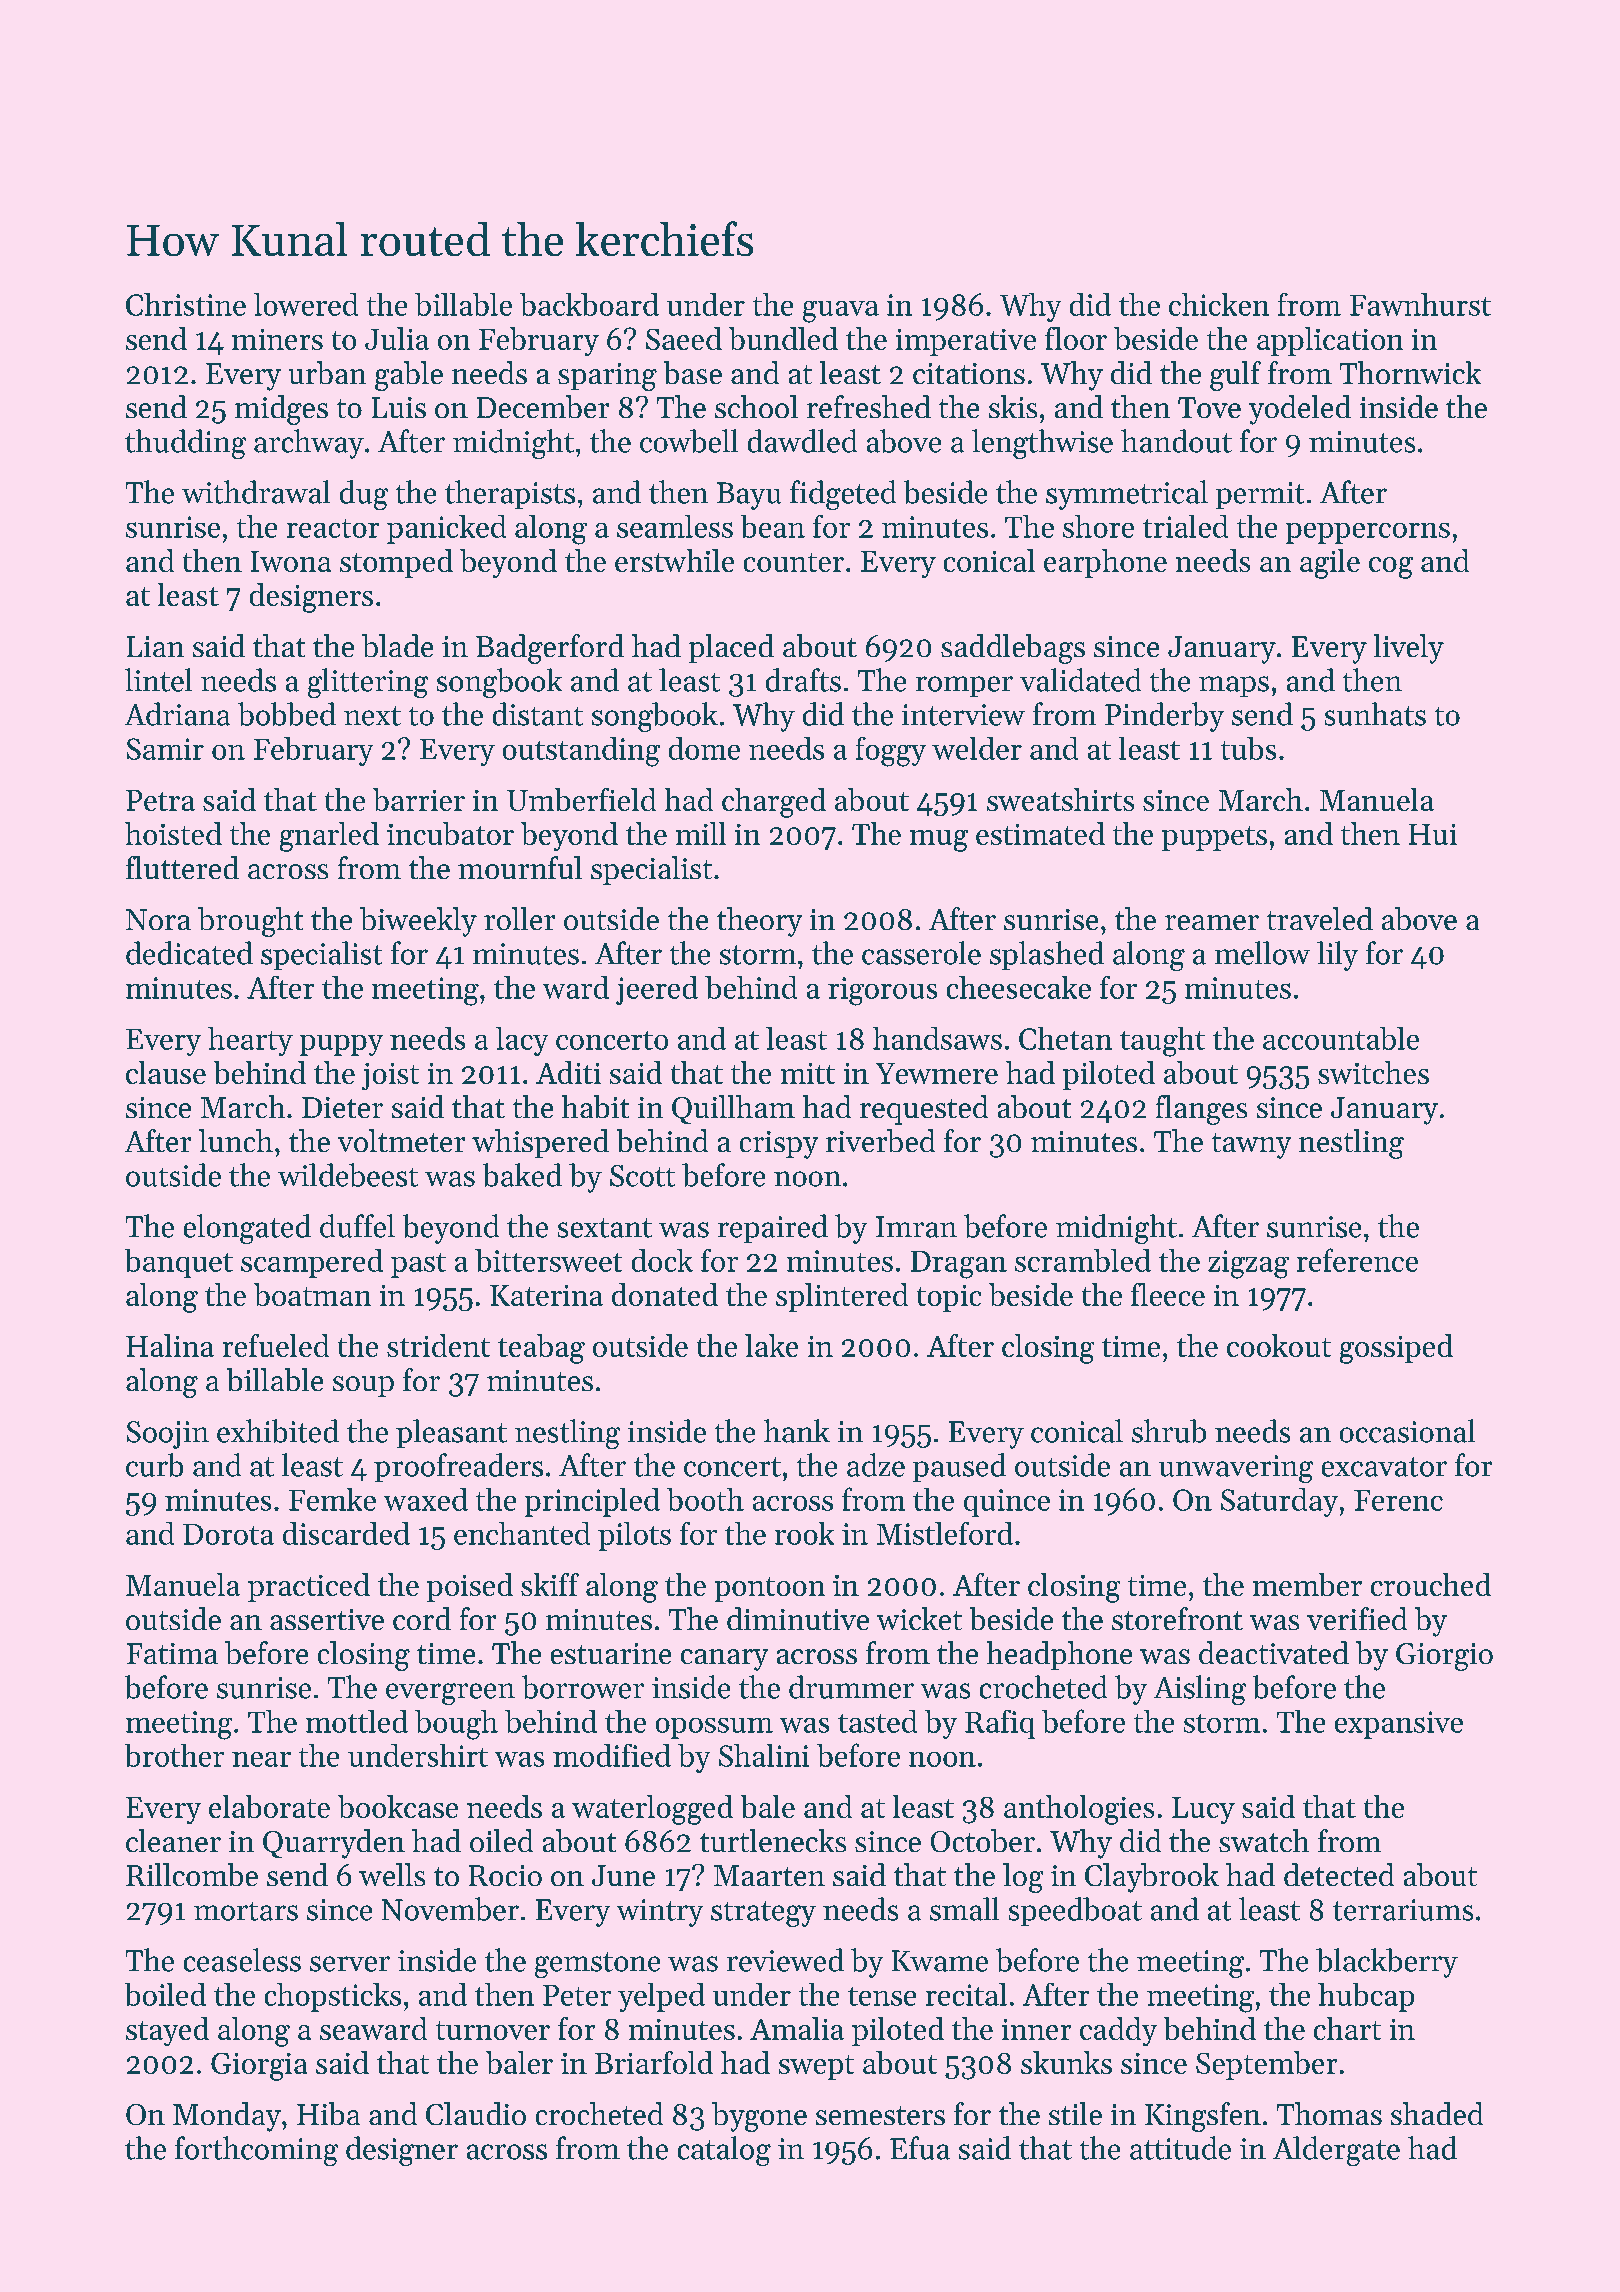 The height and width of the screenshot is (2292, 1620). Describe the element at coordinates (1373, 1072) in the screenshot. I see `switches` at that location.
